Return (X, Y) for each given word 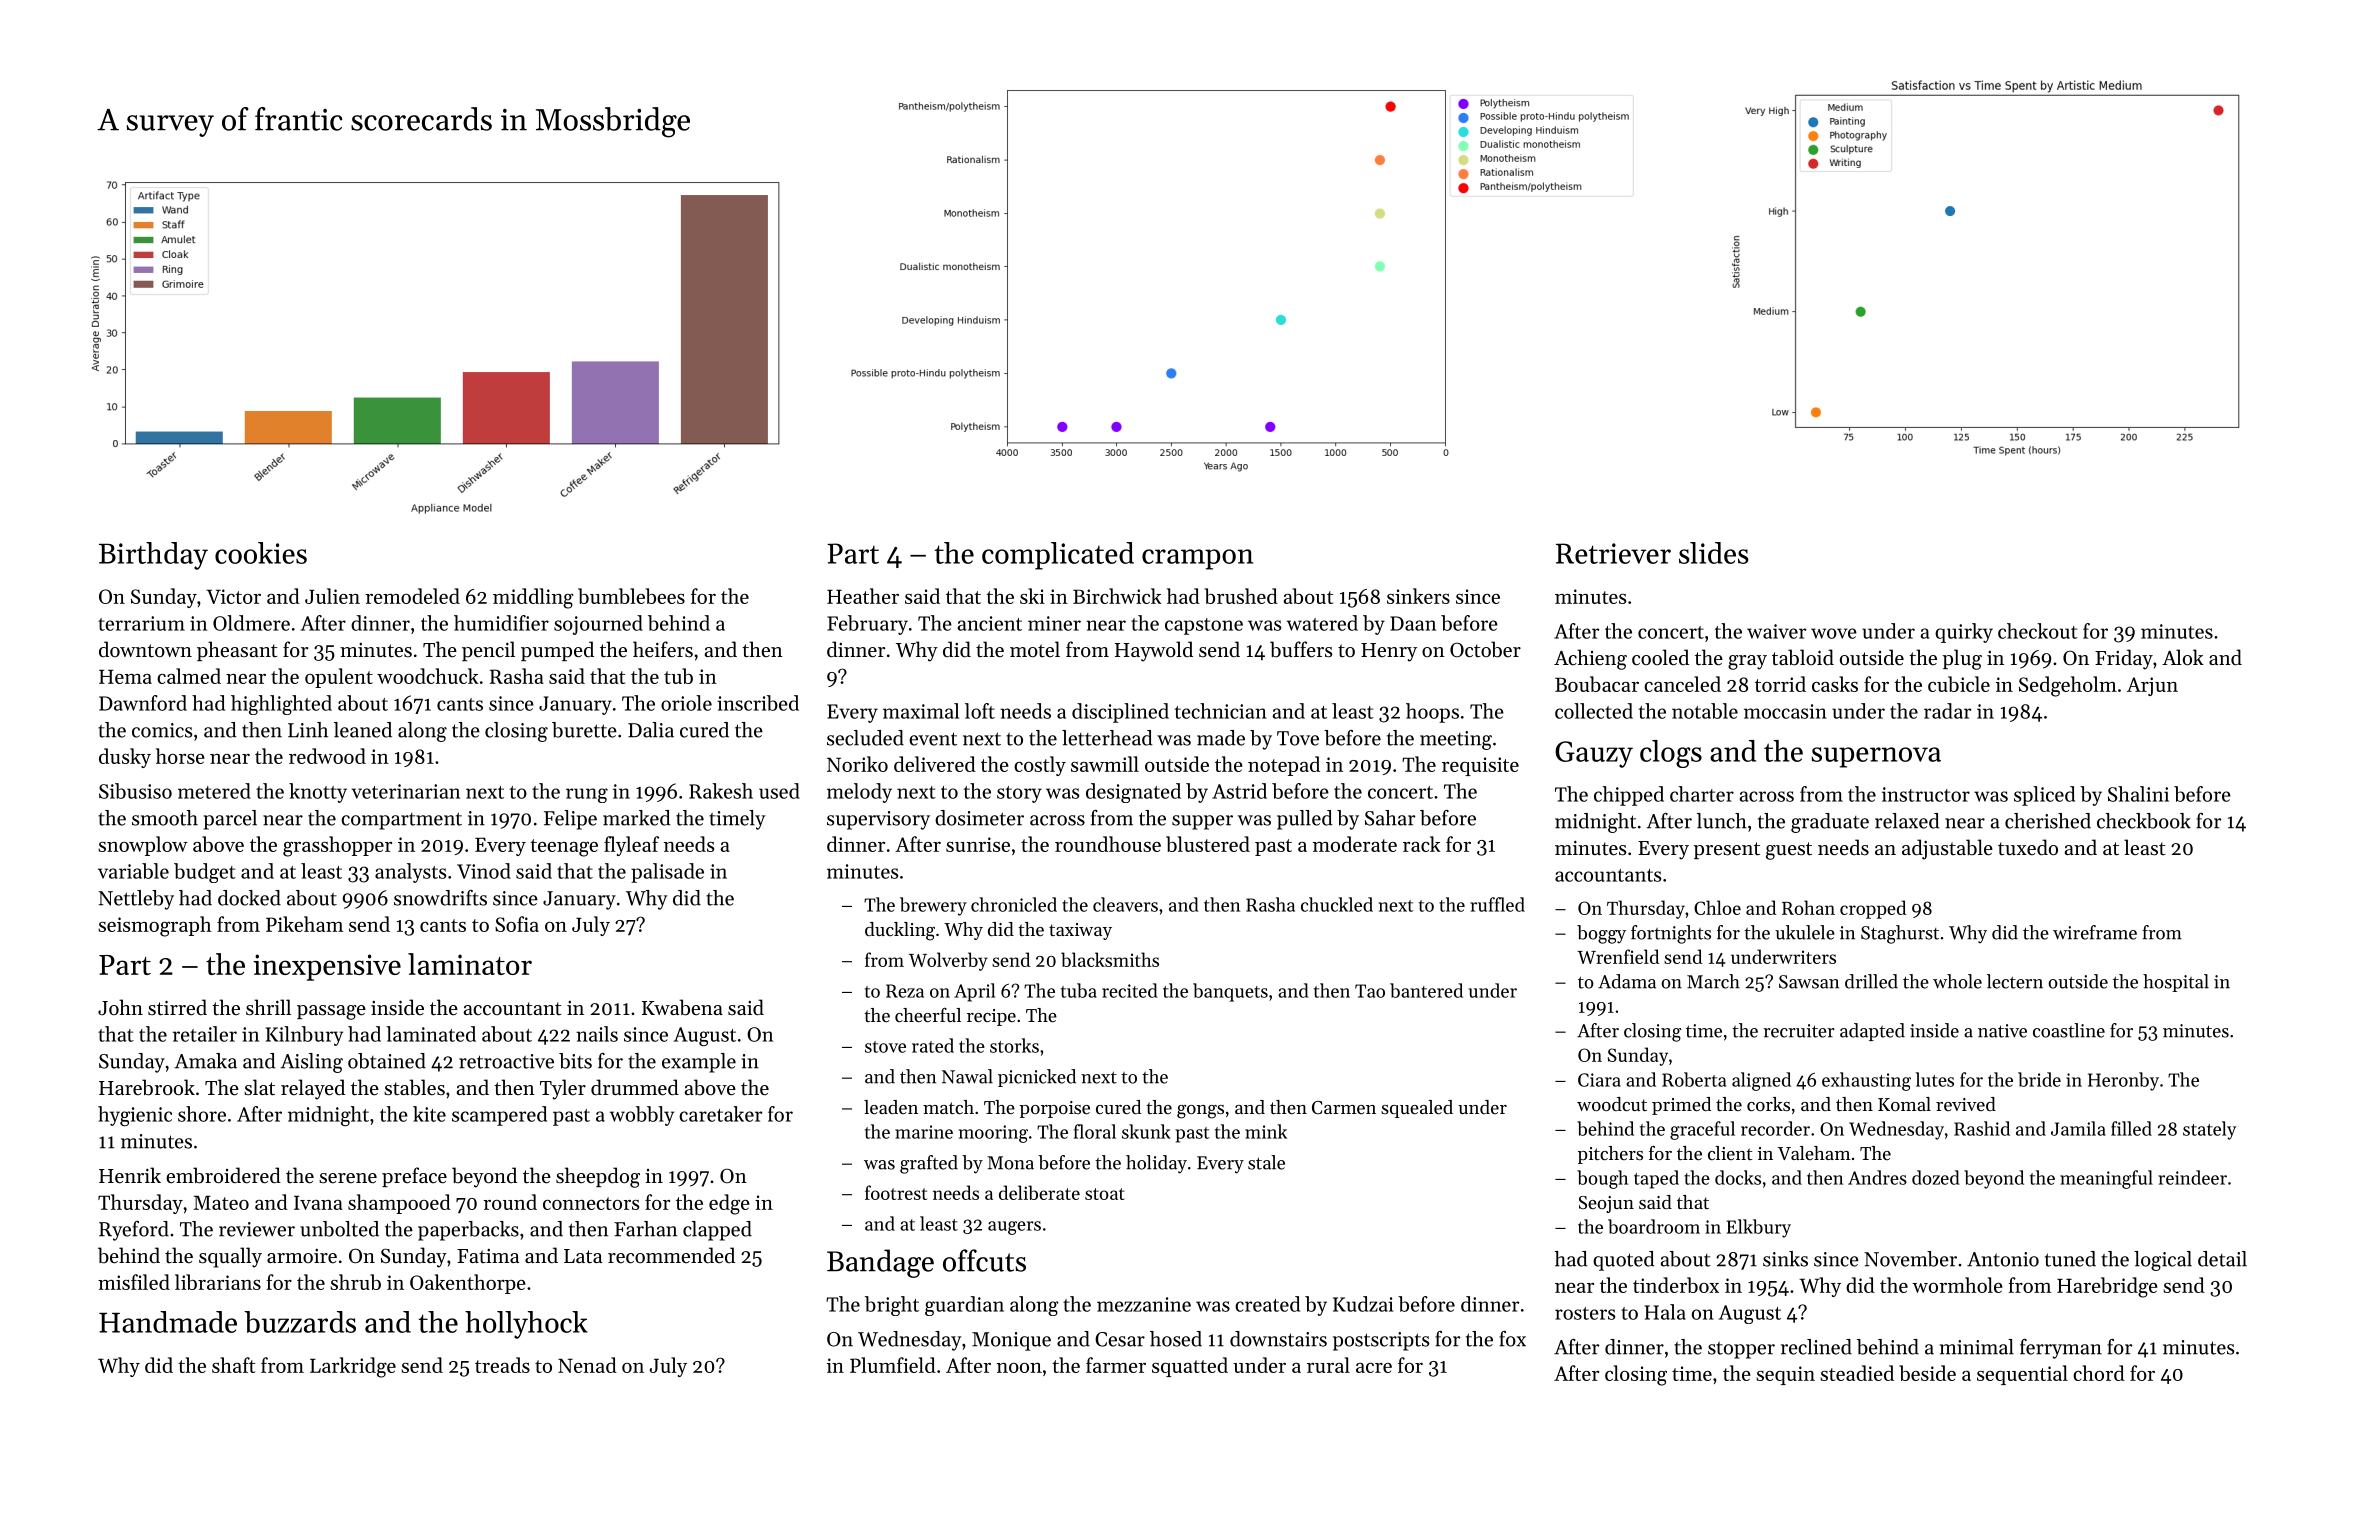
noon (1019, 1368)
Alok (2183, 657)
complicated (1058, 556)
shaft (234, 1365)
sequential (2022, 1375)
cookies (261, 553)
